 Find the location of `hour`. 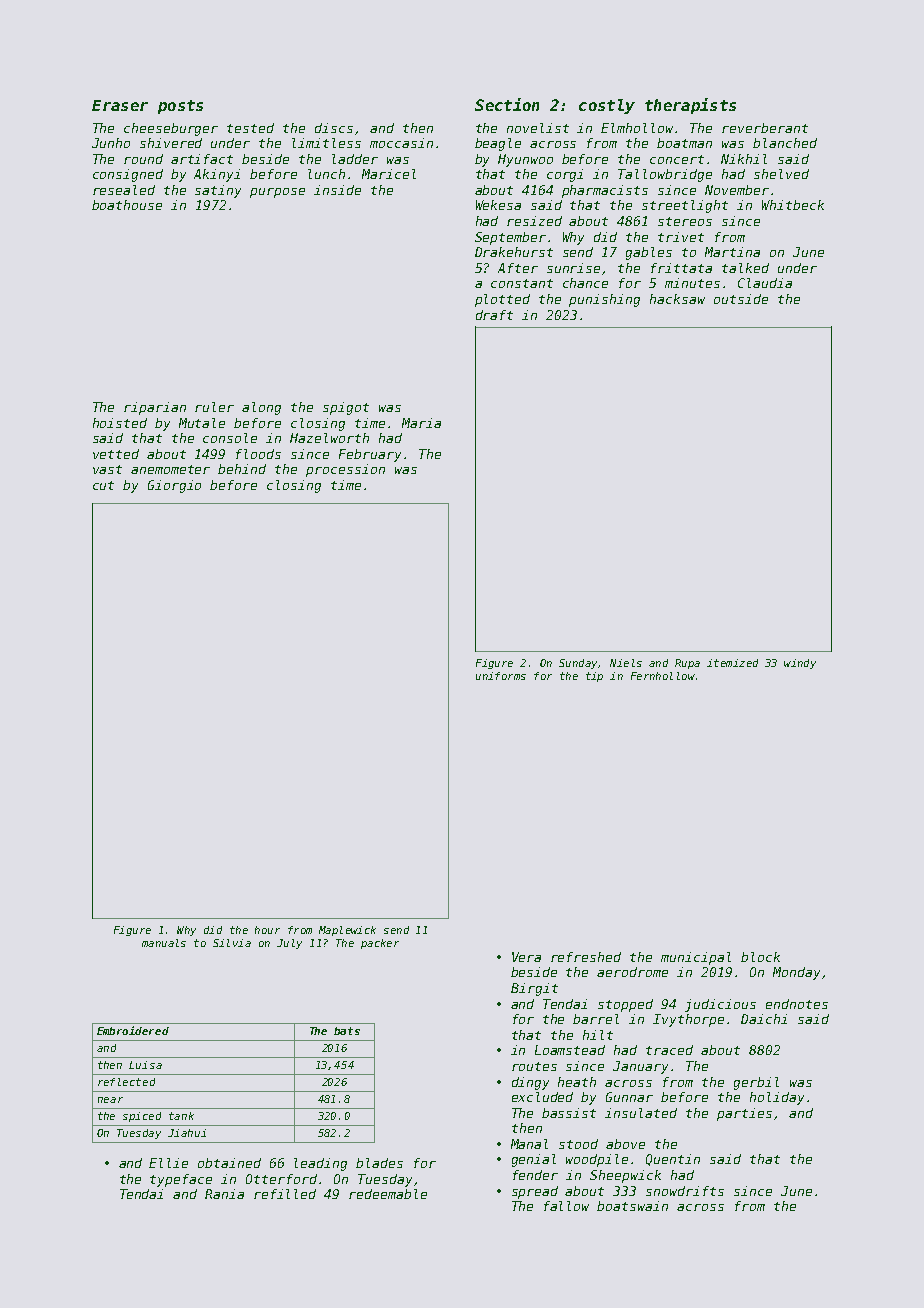

hour is located at coordinates (267, 930).
